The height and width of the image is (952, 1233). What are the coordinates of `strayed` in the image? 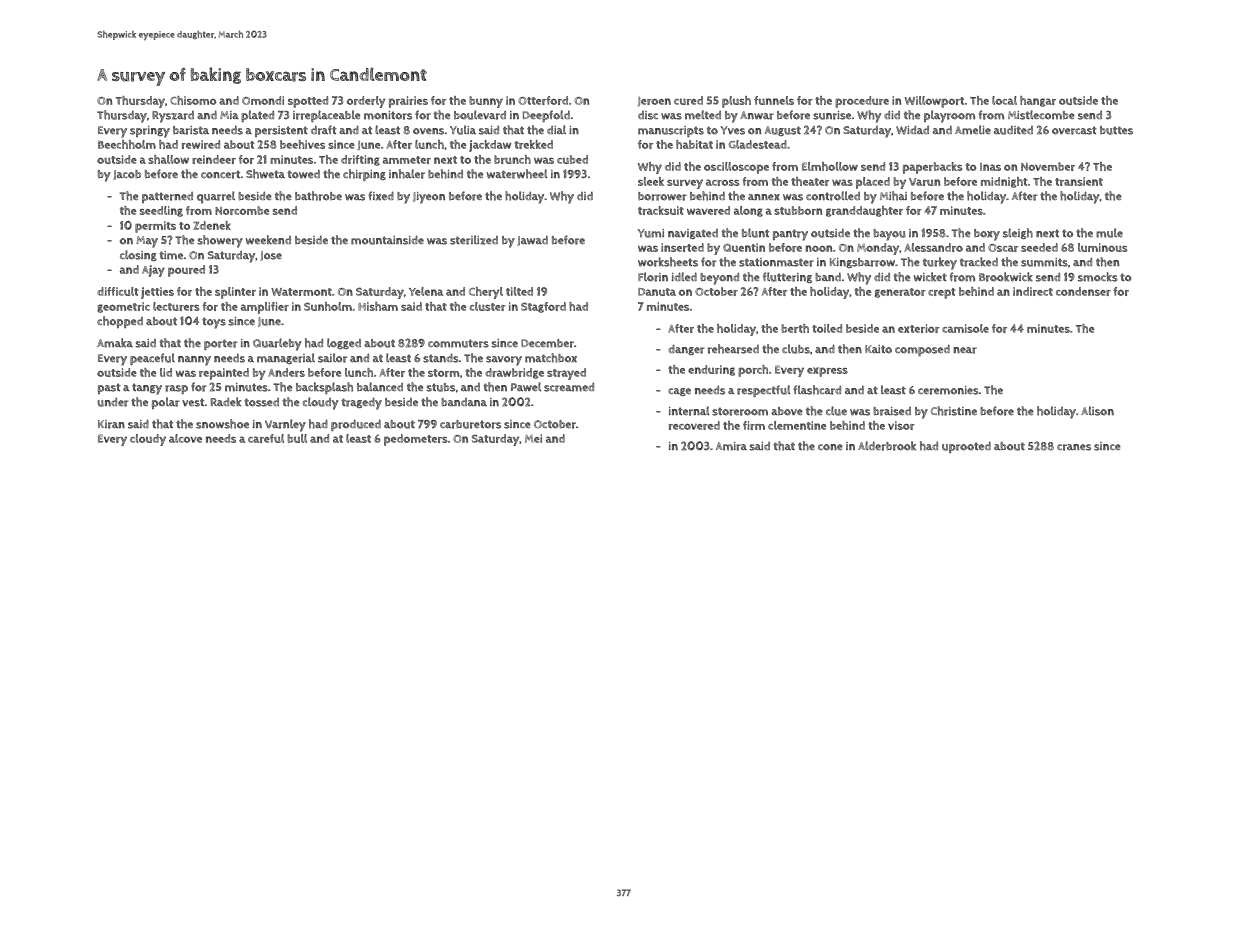 It's located at (566, 374).
